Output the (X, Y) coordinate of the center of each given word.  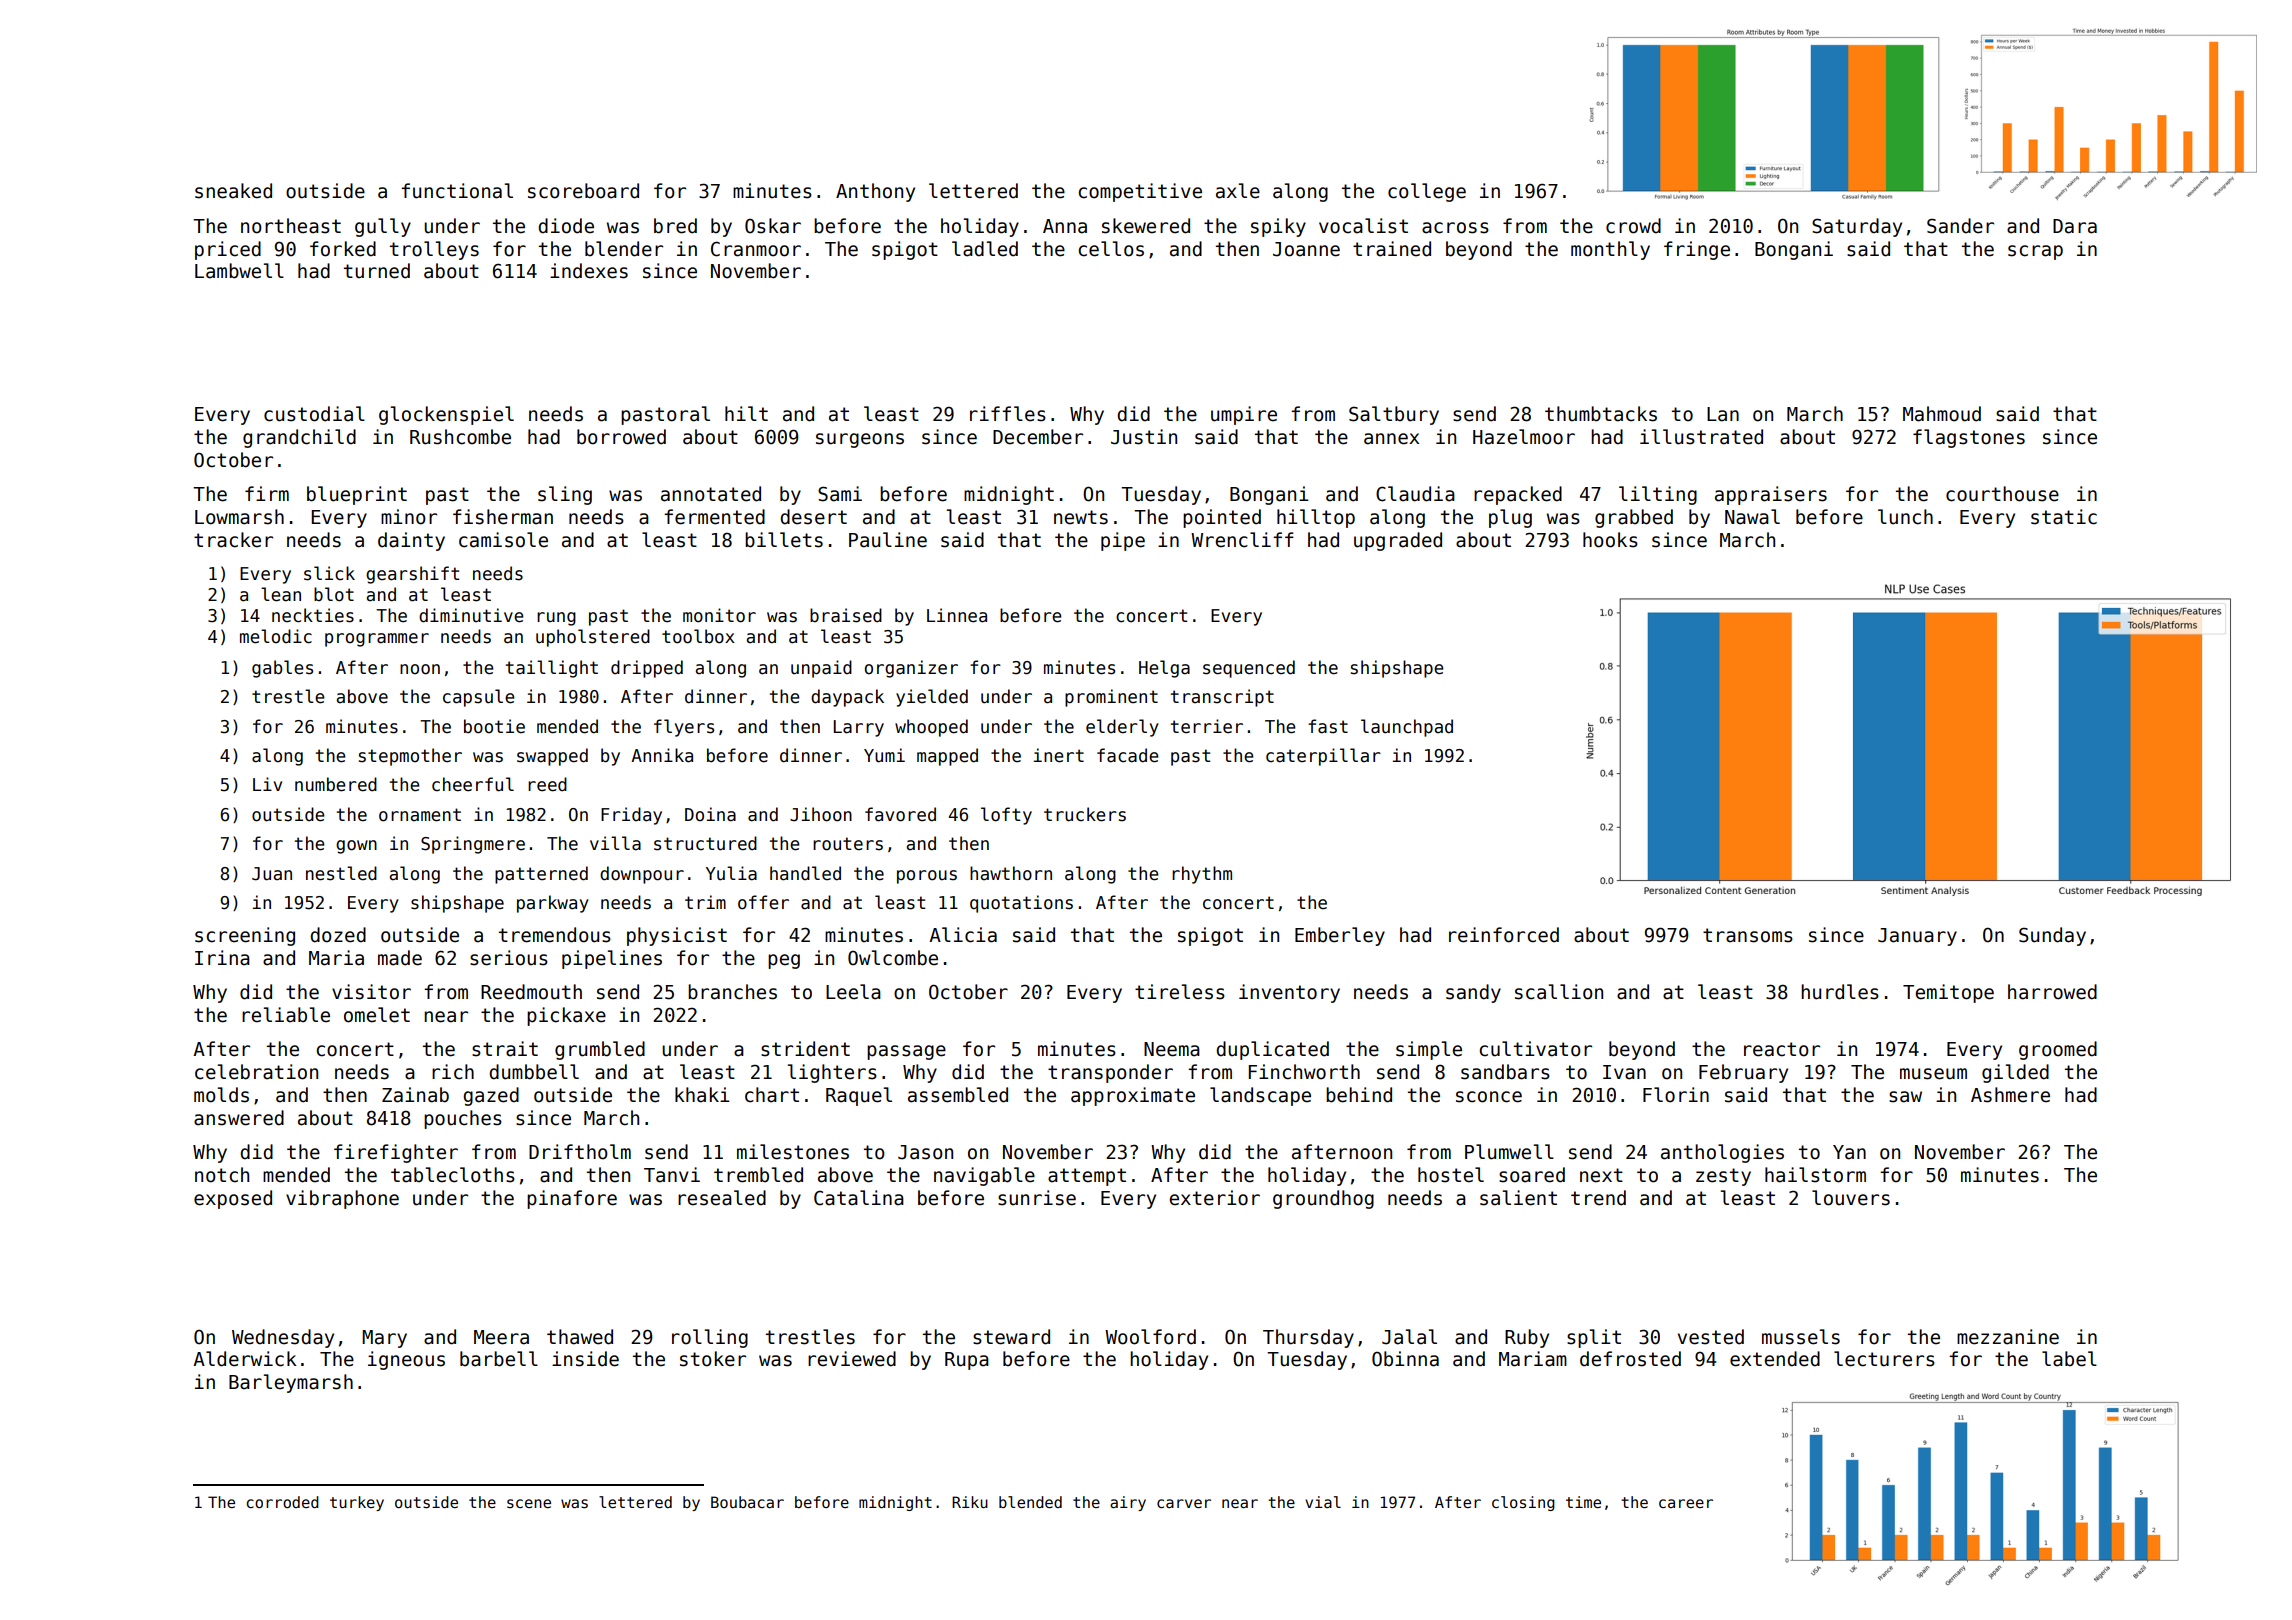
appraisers (1771, 495)
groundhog (1323, 1199)
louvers (1851, 1198)
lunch (1905, 517)
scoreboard (583, 191)
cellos (1111, 249)
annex (1391, 439)
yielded (932, 698)
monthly (1610, 250)
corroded (282, 1502)
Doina (710, 814)
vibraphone (342, 1199)
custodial (314, 414)
